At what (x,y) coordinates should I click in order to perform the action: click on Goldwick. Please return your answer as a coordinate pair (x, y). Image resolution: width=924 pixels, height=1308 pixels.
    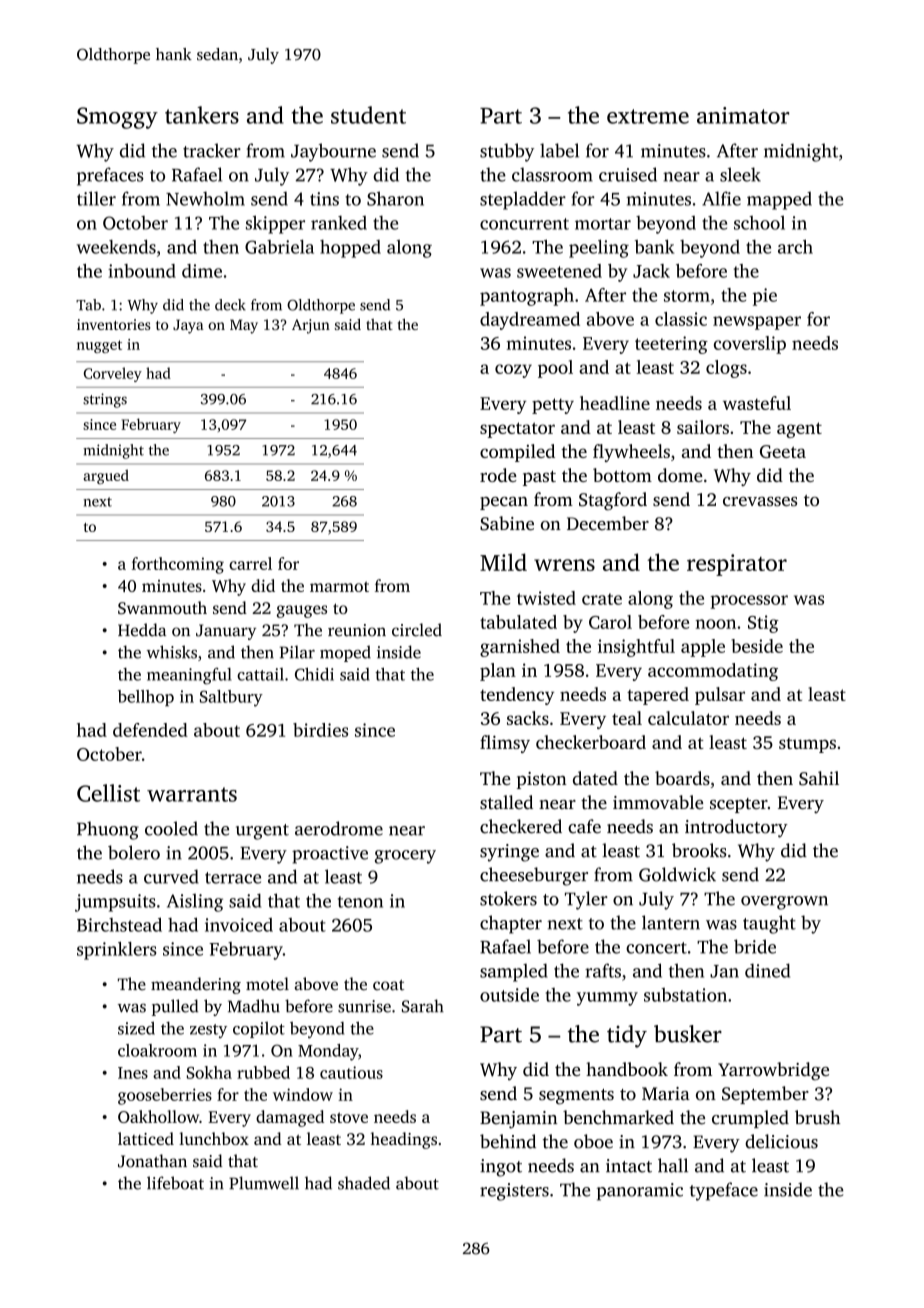
    Looking at the image, I should click on (677, 874).
